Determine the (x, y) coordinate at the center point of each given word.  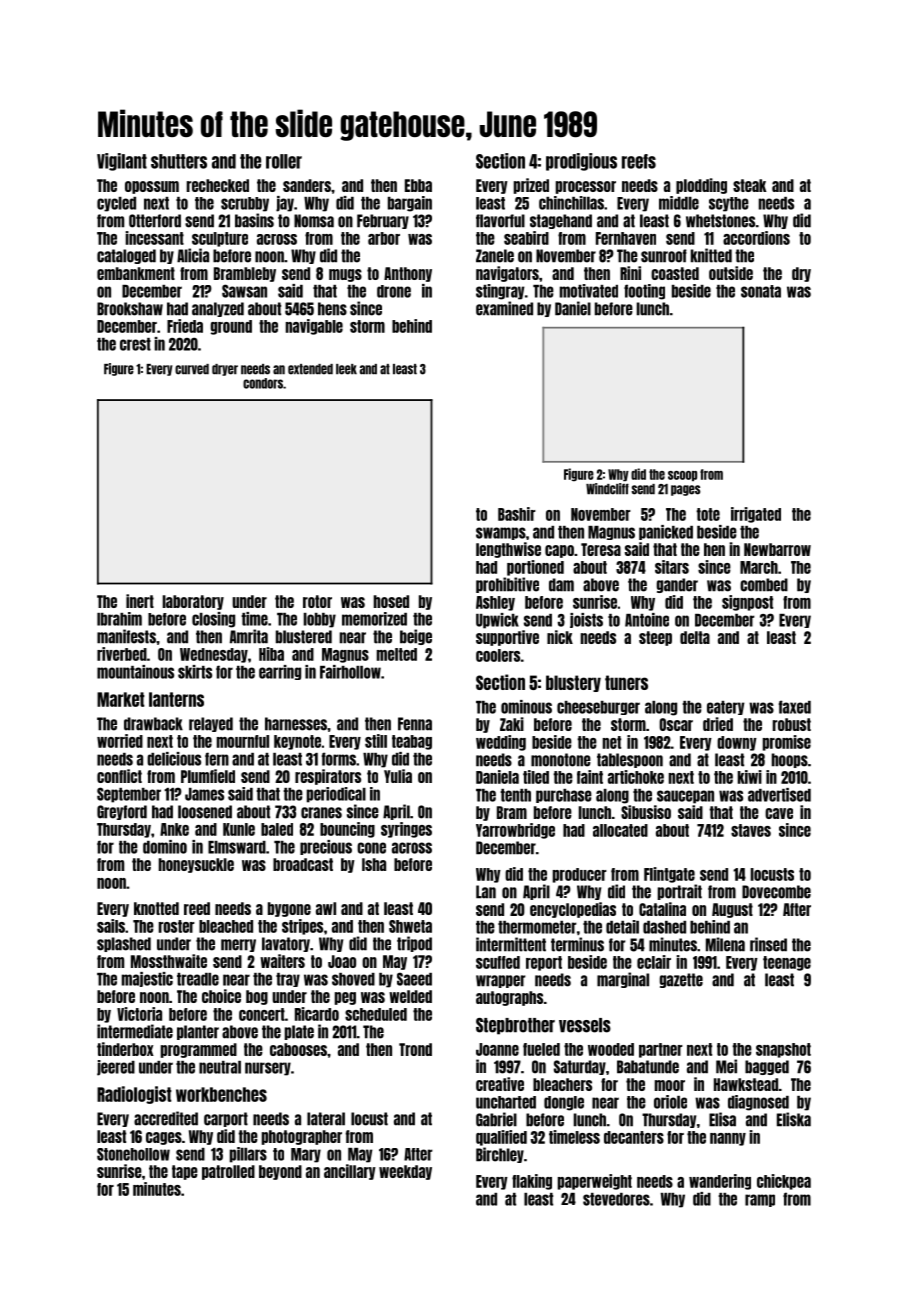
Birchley (500, 1155)
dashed (664, 927)
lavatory (286, 944)
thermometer (537, 927)
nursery (268, 1069)
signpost (747, 603)
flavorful (500, 221)
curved (192, 369)
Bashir (517, 514)
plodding (701, 186)
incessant (154, 238)
